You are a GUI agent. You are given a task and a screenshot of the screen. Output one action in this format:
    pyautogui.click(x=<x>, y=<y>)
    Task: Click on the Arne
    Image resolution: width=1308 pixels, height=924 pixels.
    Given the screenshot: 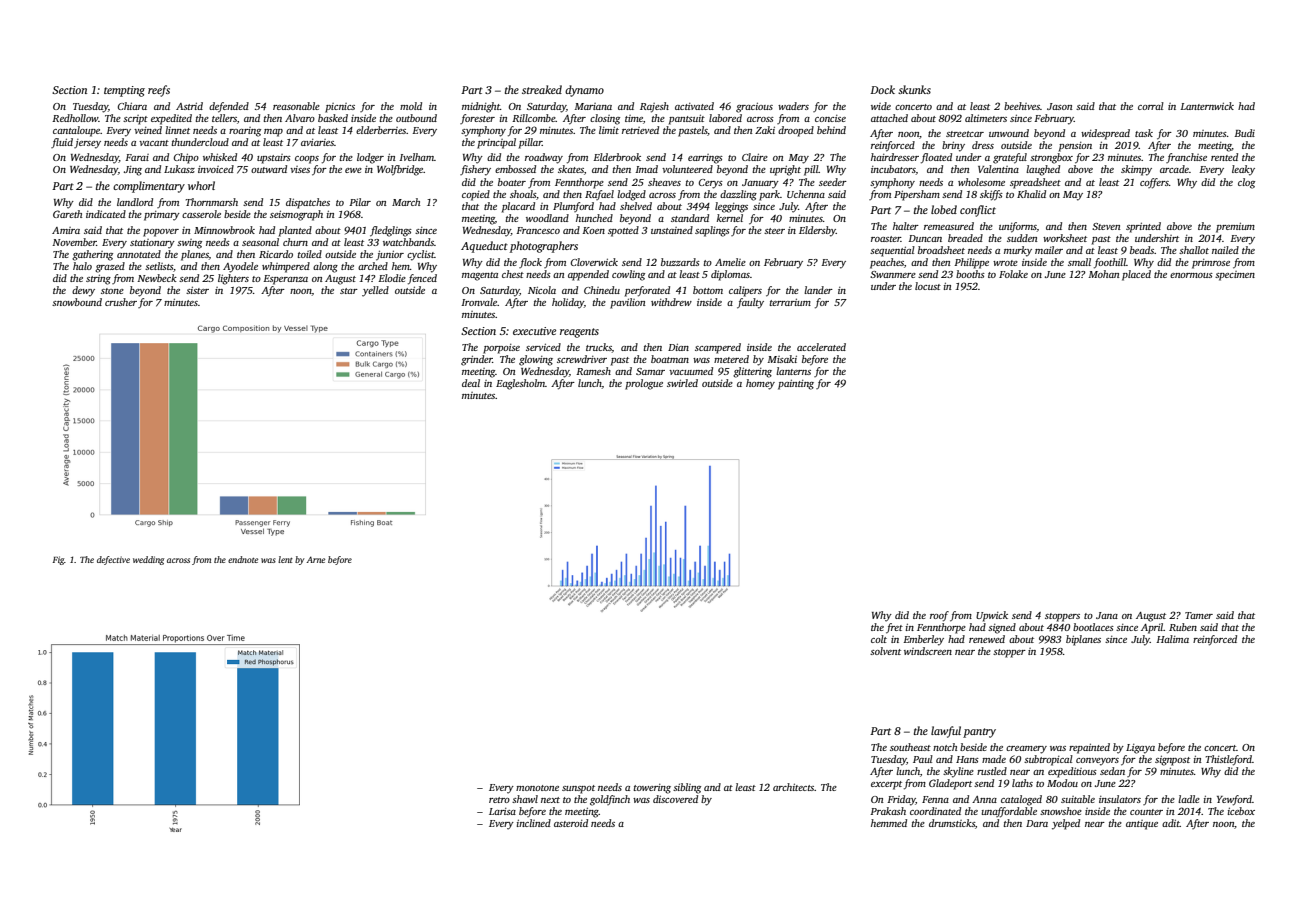 What is the action you would take?
    pyautogui.click(x=315, y=559)
